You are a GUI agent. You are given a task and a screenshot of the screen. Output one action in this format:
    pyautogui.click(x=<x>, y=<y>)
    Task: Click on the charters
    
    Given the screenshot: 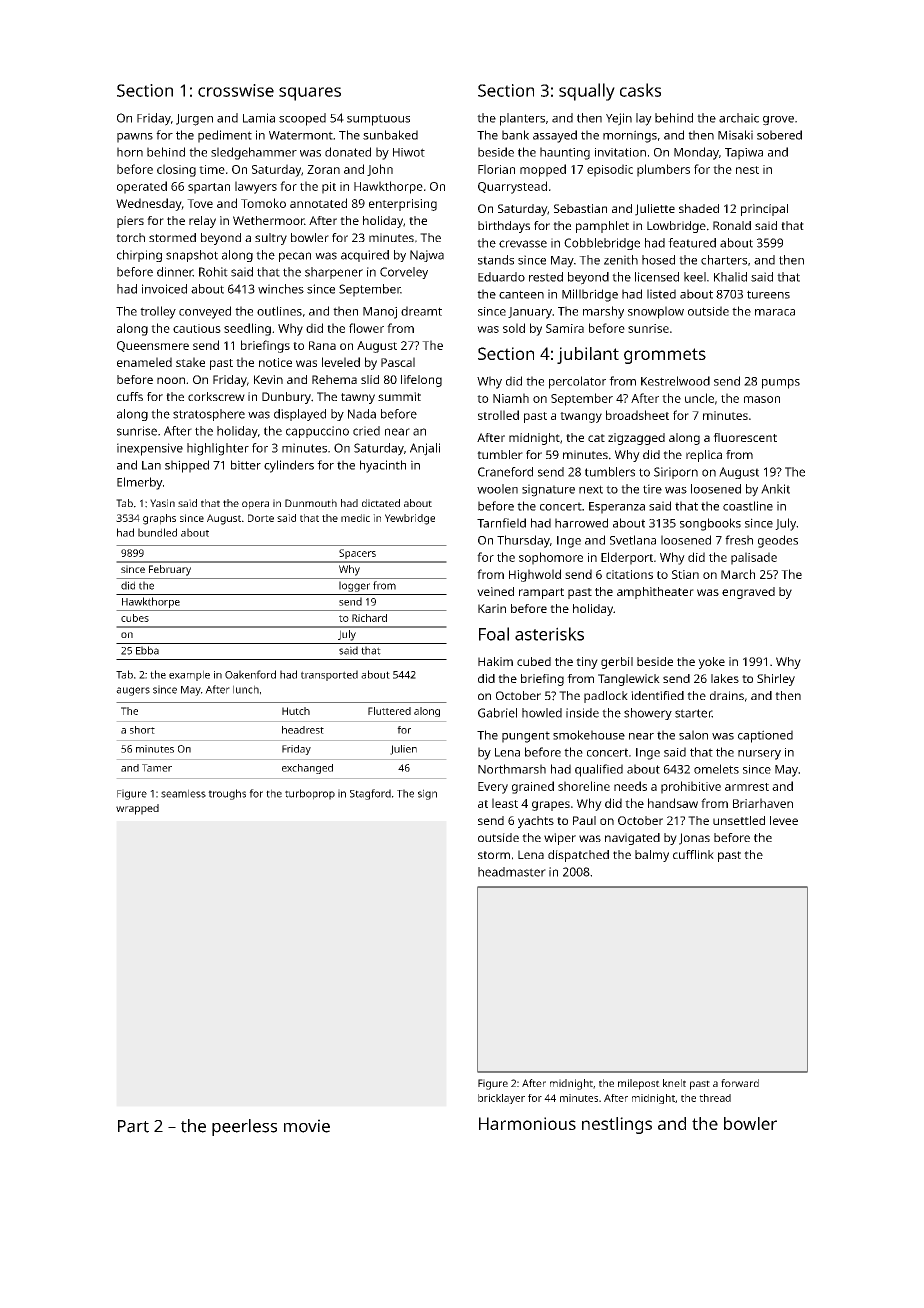 What is the action you would take?
    pyautogui.click(x=724, y=260)
